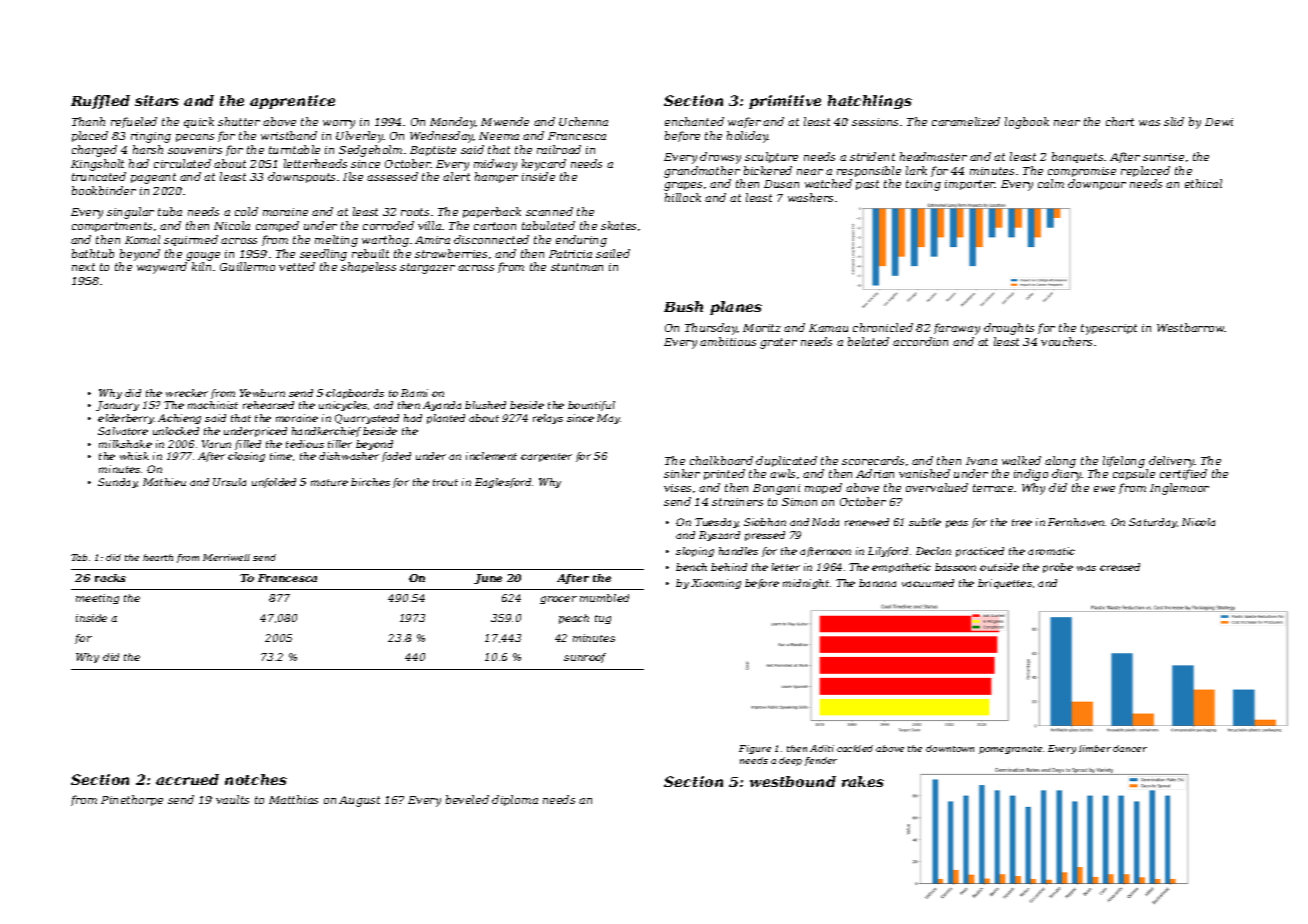 This page has height=924, width=1308. I want to click on Matthias, so click(293, 799).
